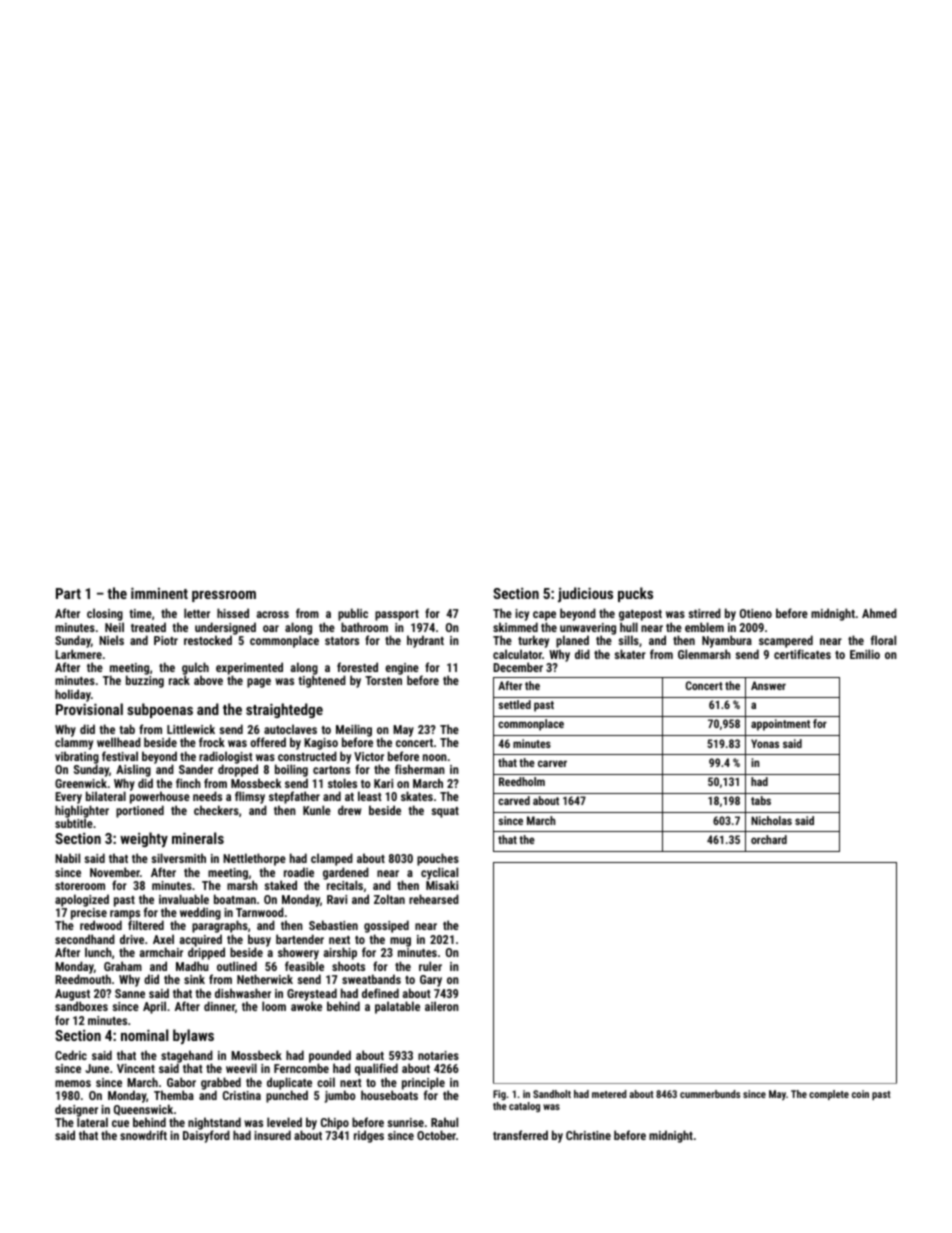 This screenshot has height=1233, width=952. I want to click on orchard, so click(769, 839).
